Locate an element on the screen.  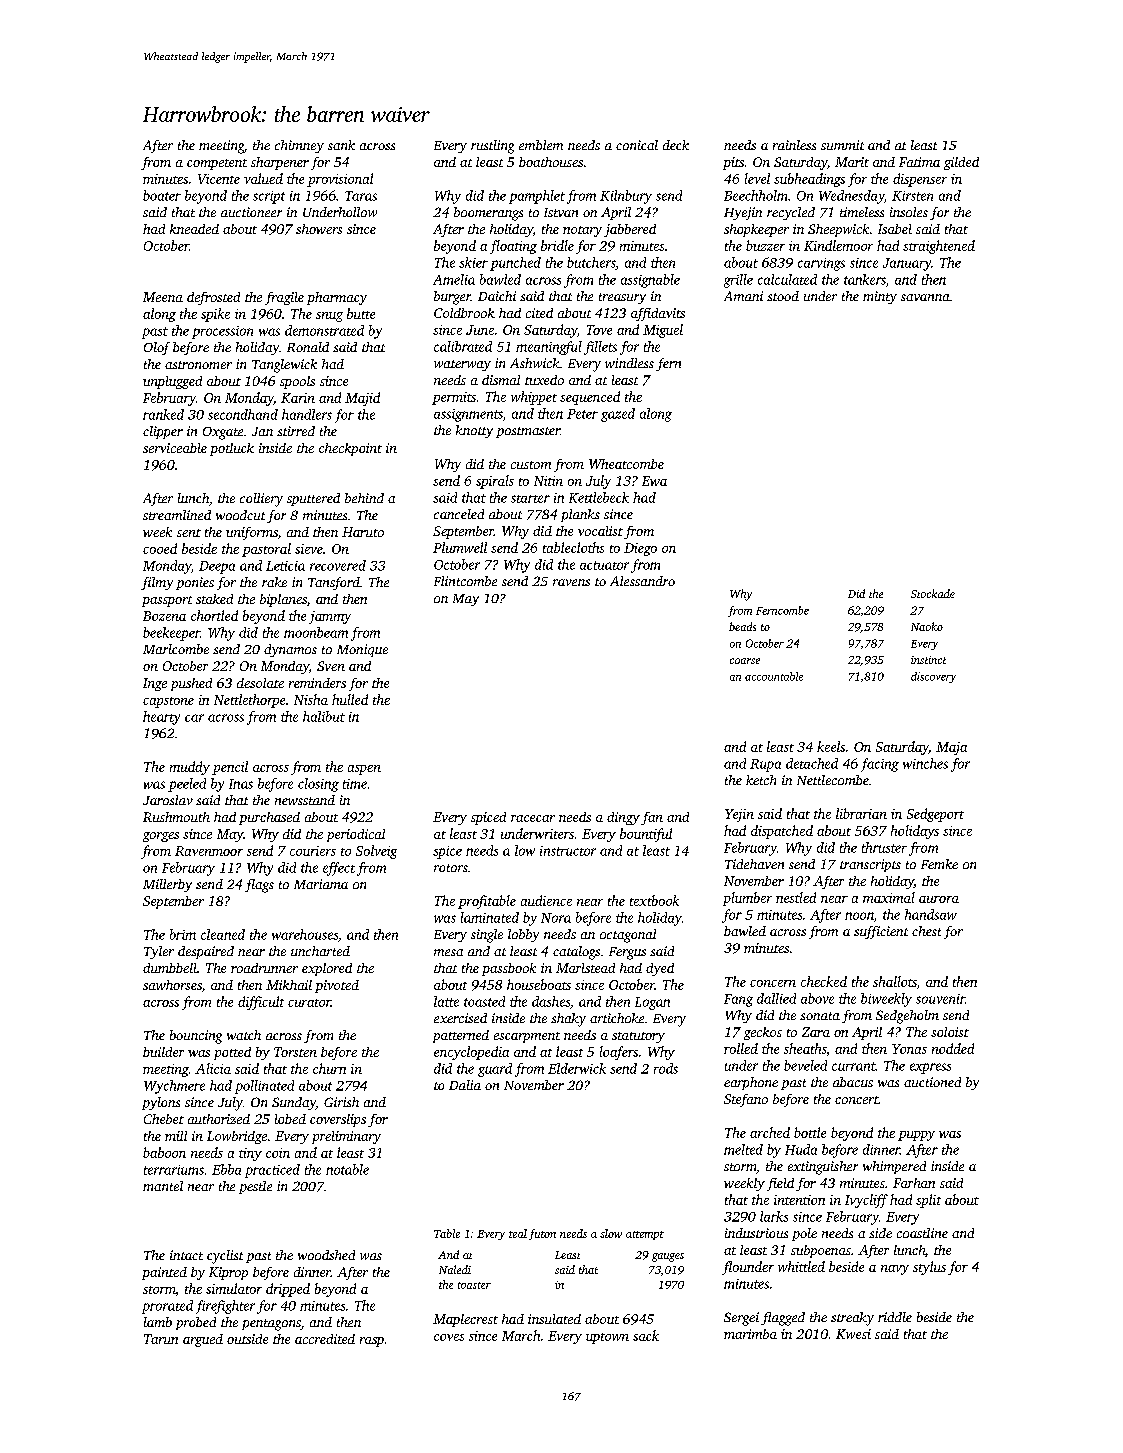
boomerangs is located at coordinates (488, 214).
